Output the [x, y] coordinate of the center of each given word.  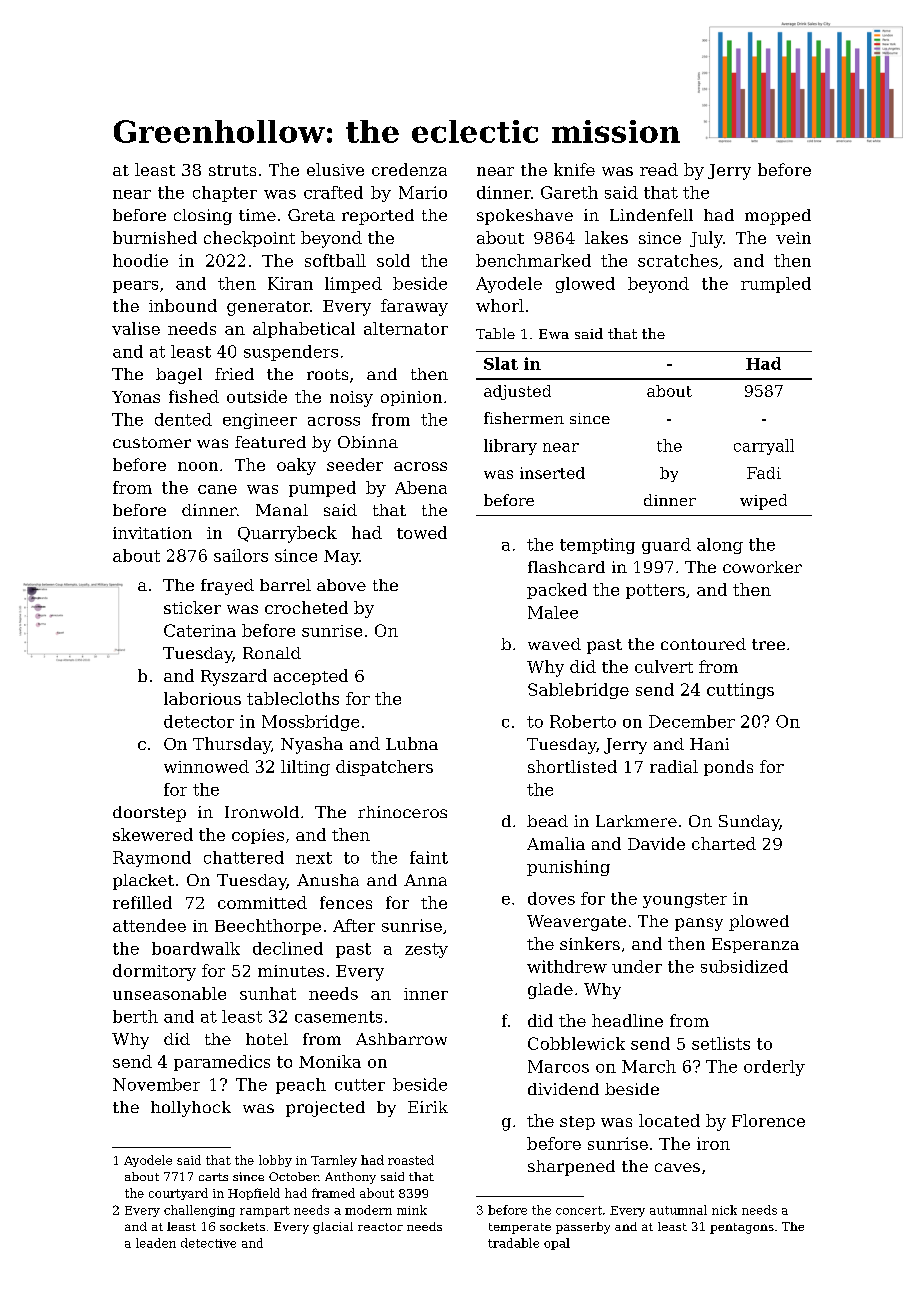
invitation [152, 533]
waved [554, 644]
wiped [763, 502]
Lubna [412, 743]
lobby [275, 1161]
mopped [778, 217]
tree [768, 644]
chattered [244, 857]
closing [203, 217]
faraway [414, 307]
